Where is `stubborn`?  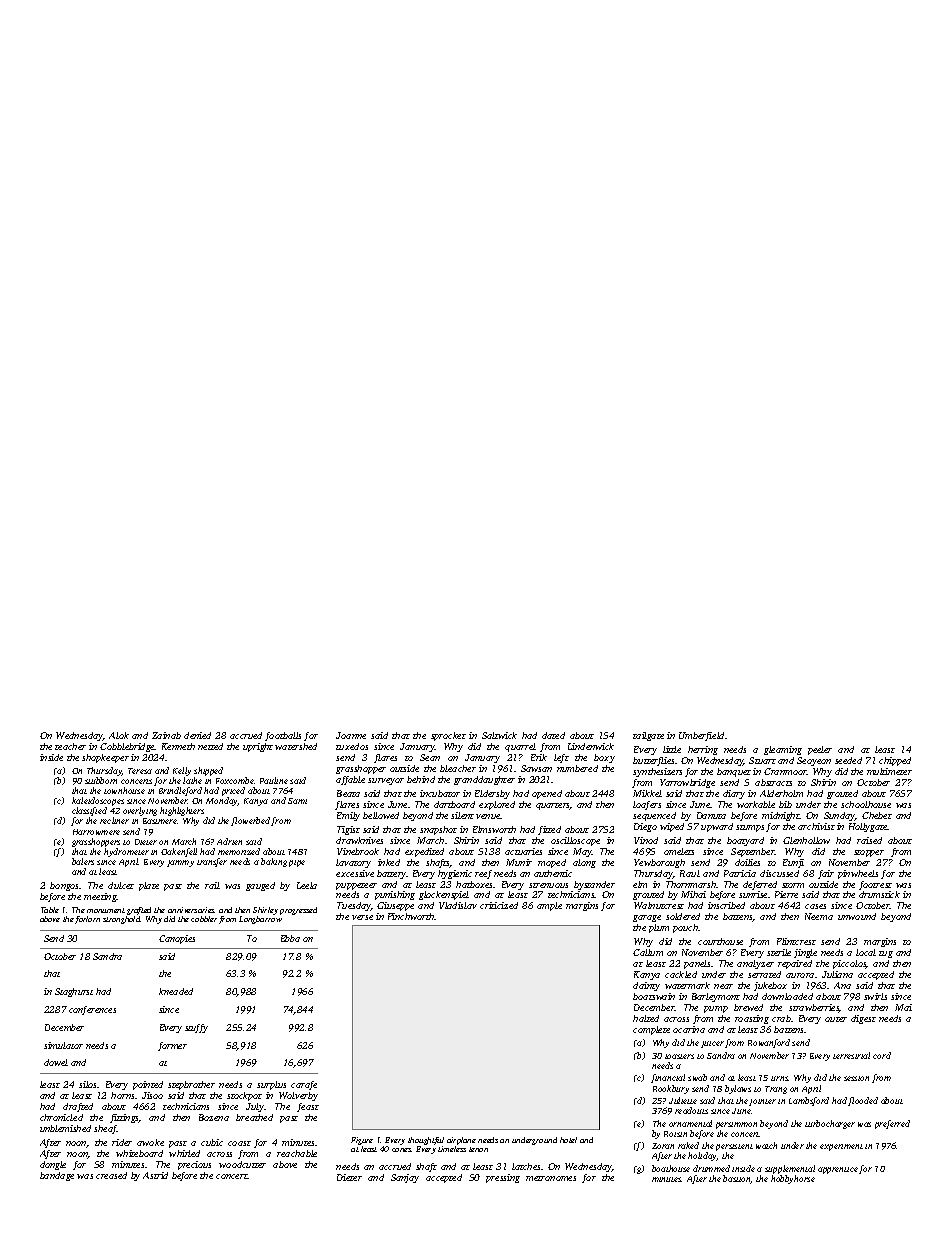
stubborn is located at coordinates (101, 780).
